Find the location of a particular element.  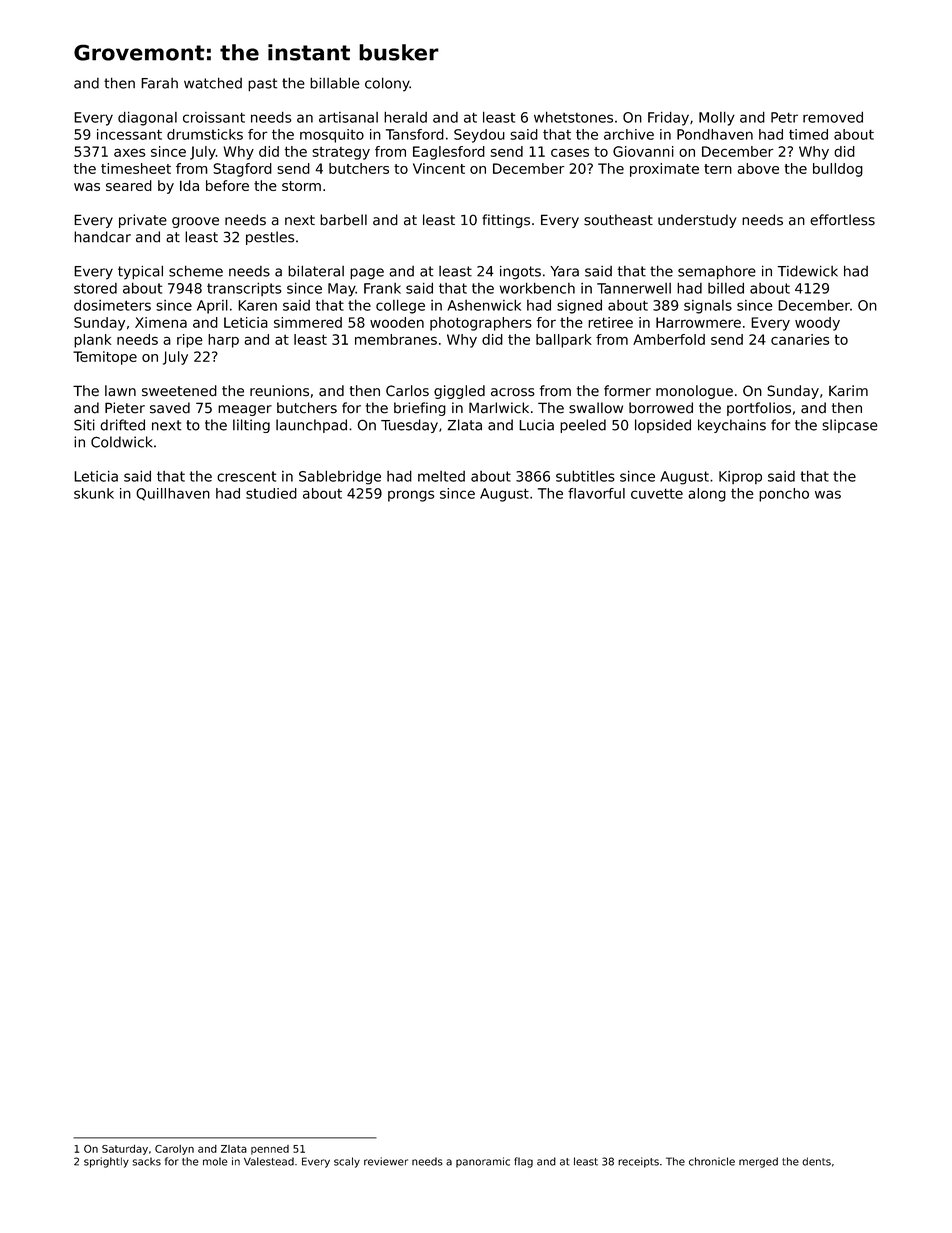

Carolyn is located at coordinates (174, 1150).
